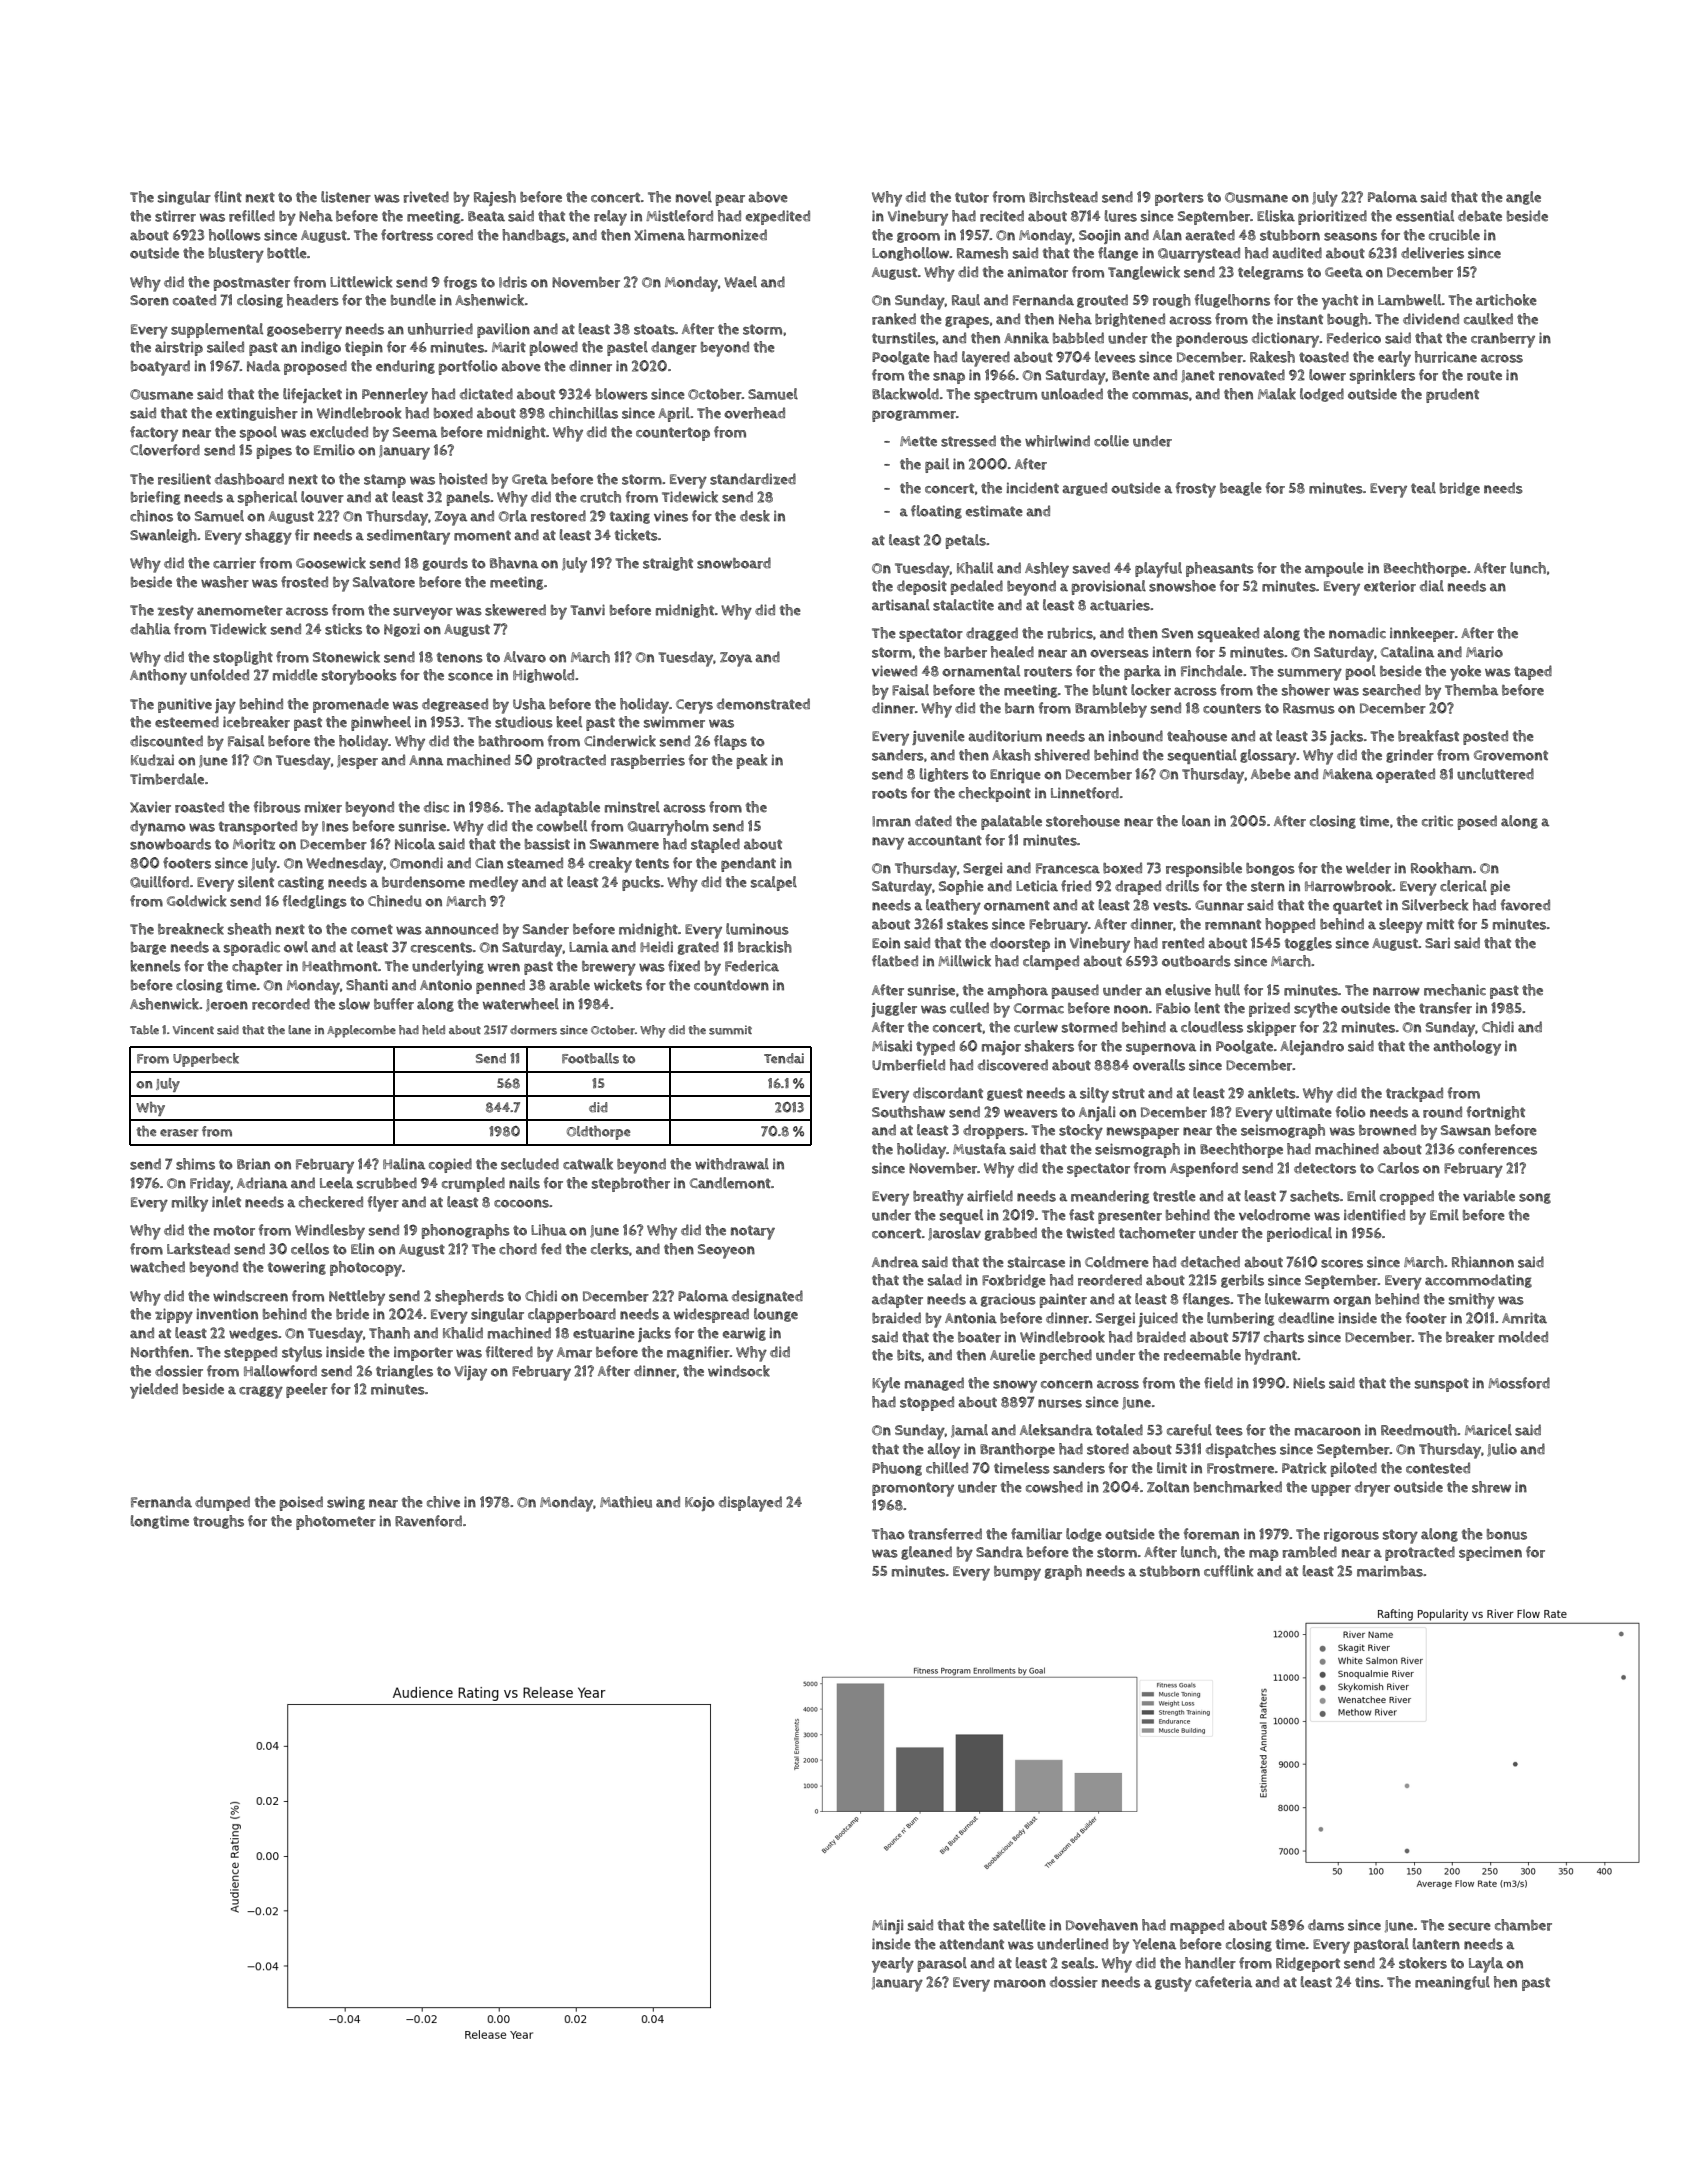  Describe the element at coordinates (887, 1926) in the screenshot. I see `Minji` at that location.
